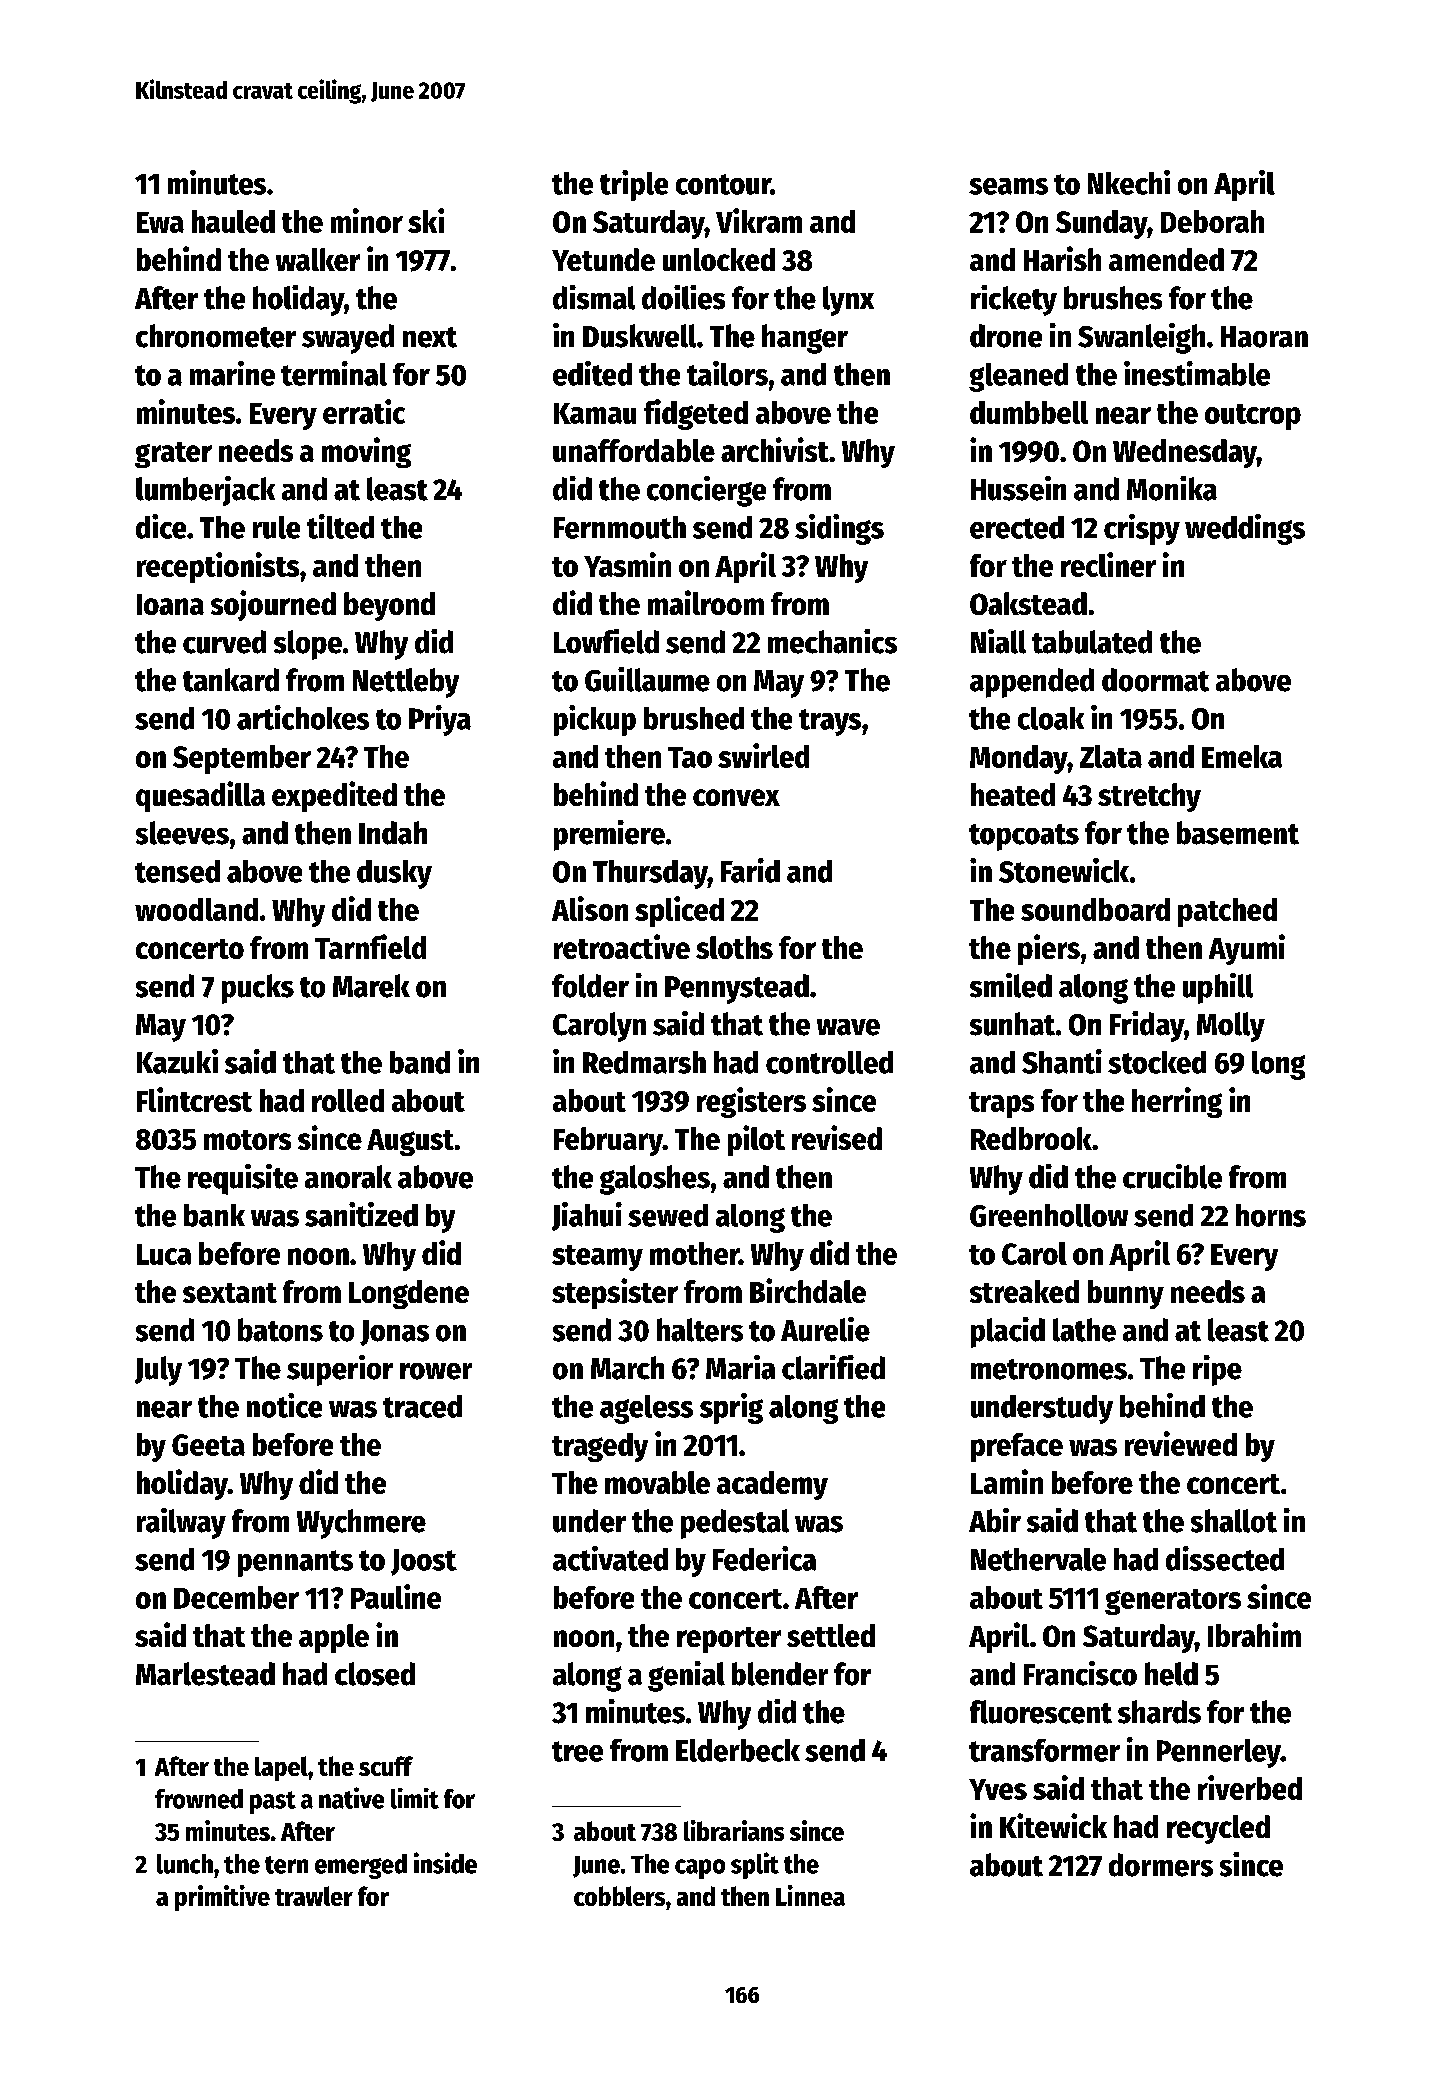 This screenshot has height=2100, width=1450. What do you see at coordinates (177, 871) in the screenshot?
I see `tensed` at bounding box center [177, 871].
